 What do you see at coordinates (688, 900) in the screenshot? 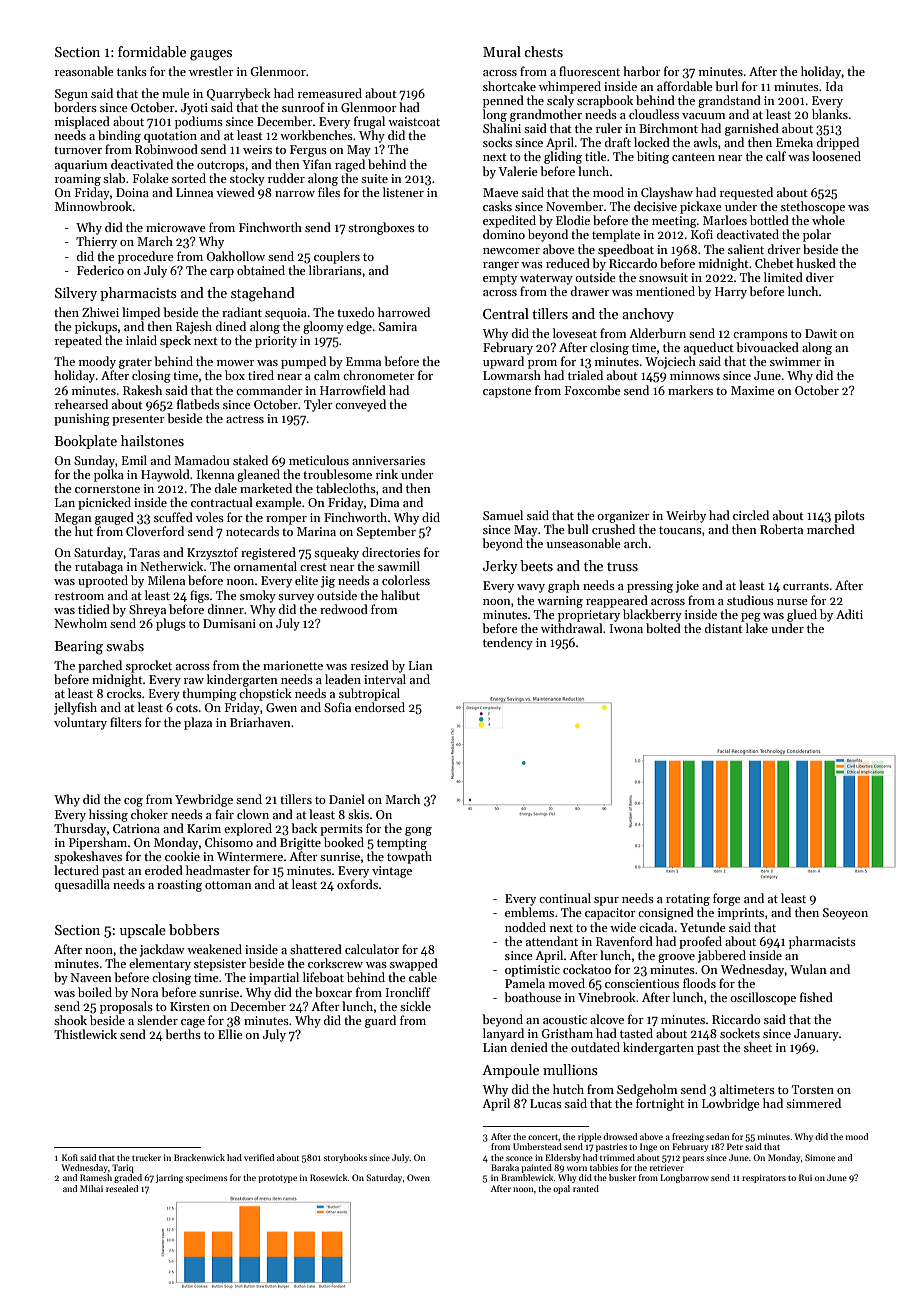
I see `rotating` at bounding box center [688, 900].
